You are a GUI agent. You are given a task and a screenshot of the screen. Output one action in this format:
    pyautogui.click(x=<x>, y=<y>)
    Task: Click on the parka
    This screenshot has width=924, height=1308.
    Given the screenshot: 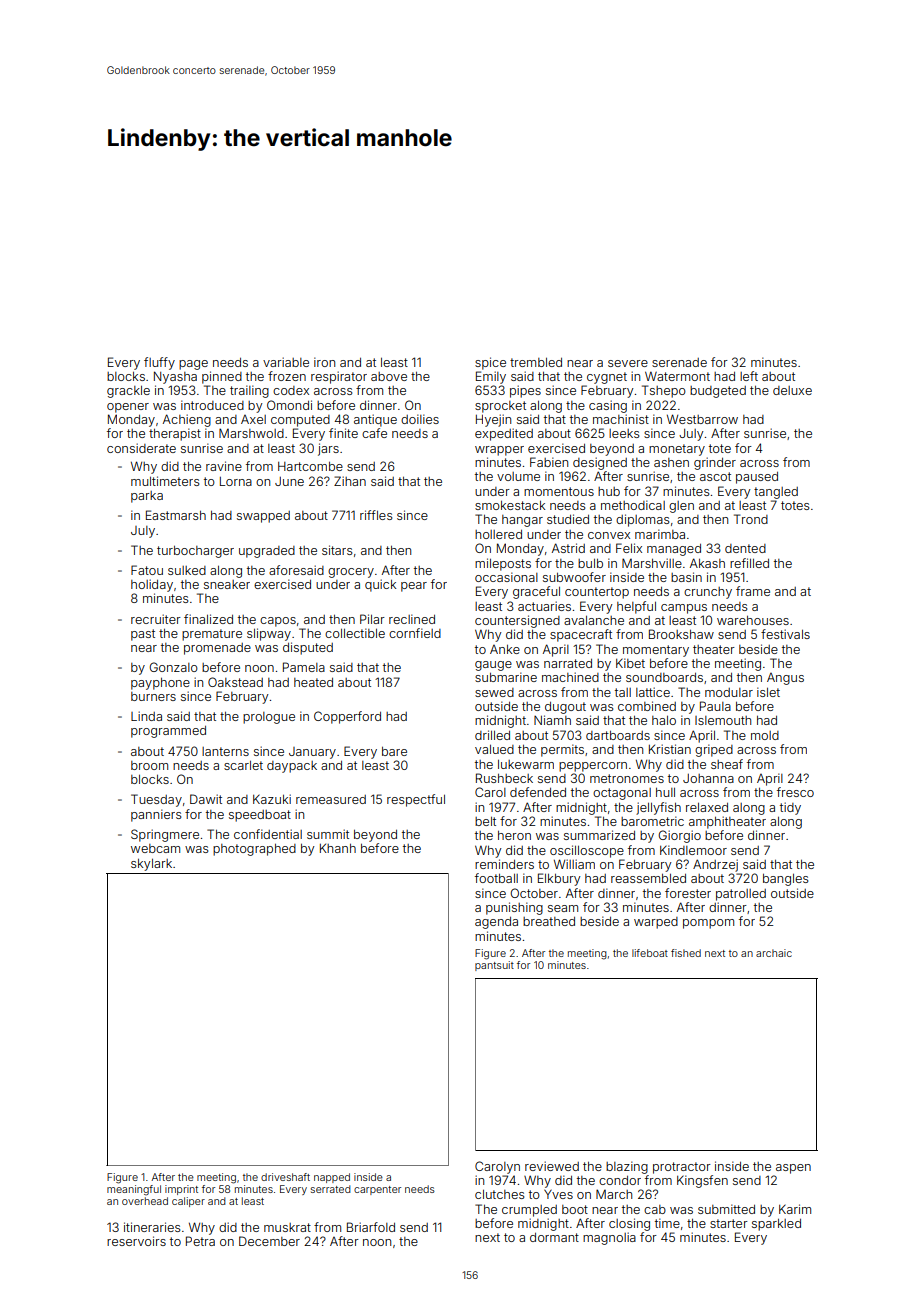 What is the action you would take?
    pyautogui.click(x=147, y=497)
